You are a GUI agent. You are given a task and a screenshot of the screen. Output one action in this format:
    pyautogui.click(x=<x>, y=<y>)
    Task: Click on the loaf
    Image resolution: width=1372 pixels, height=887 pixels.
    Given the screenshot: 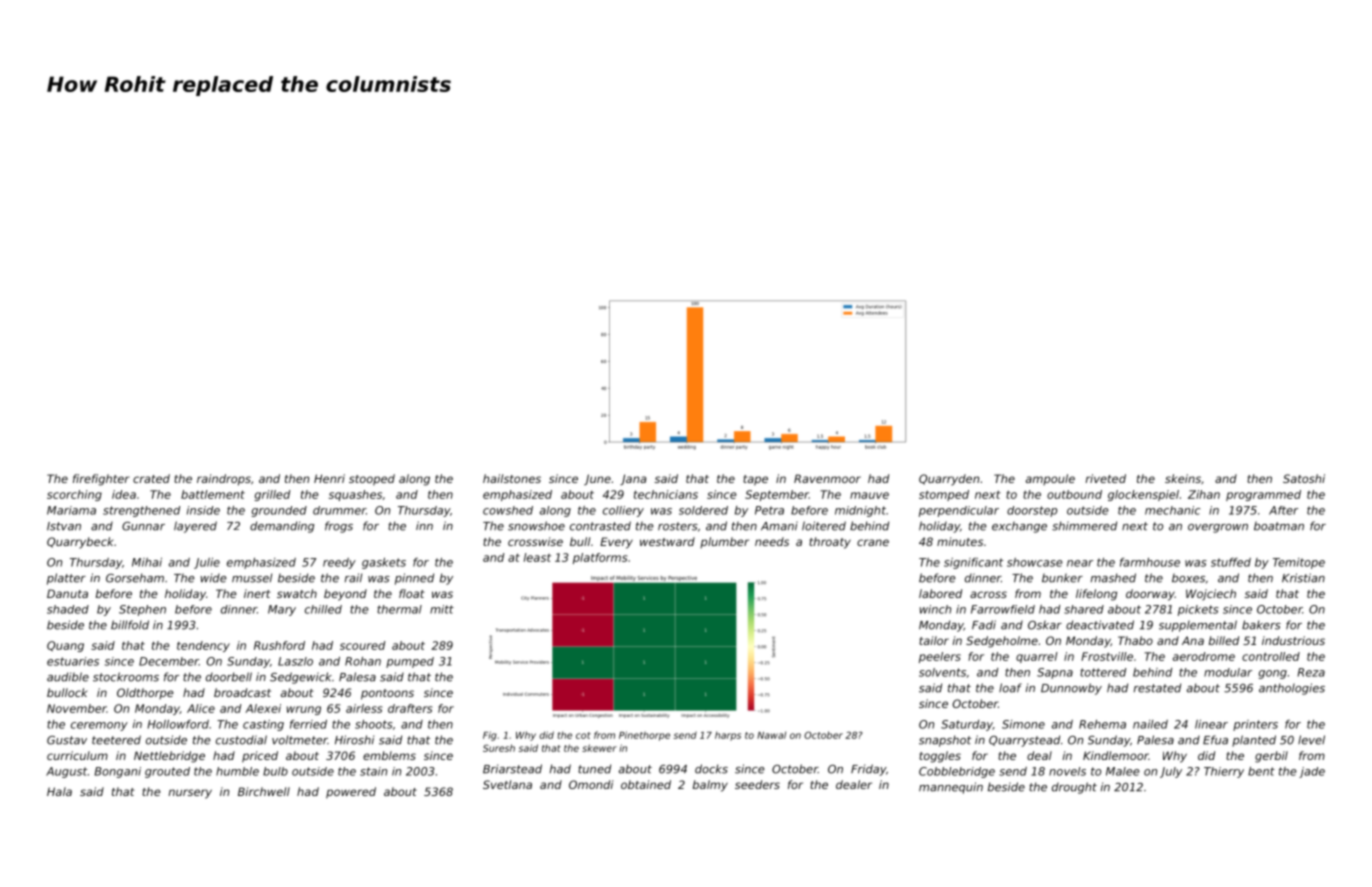 What is the action you would take?
    pyautogui.click(x=1010, y=688)
